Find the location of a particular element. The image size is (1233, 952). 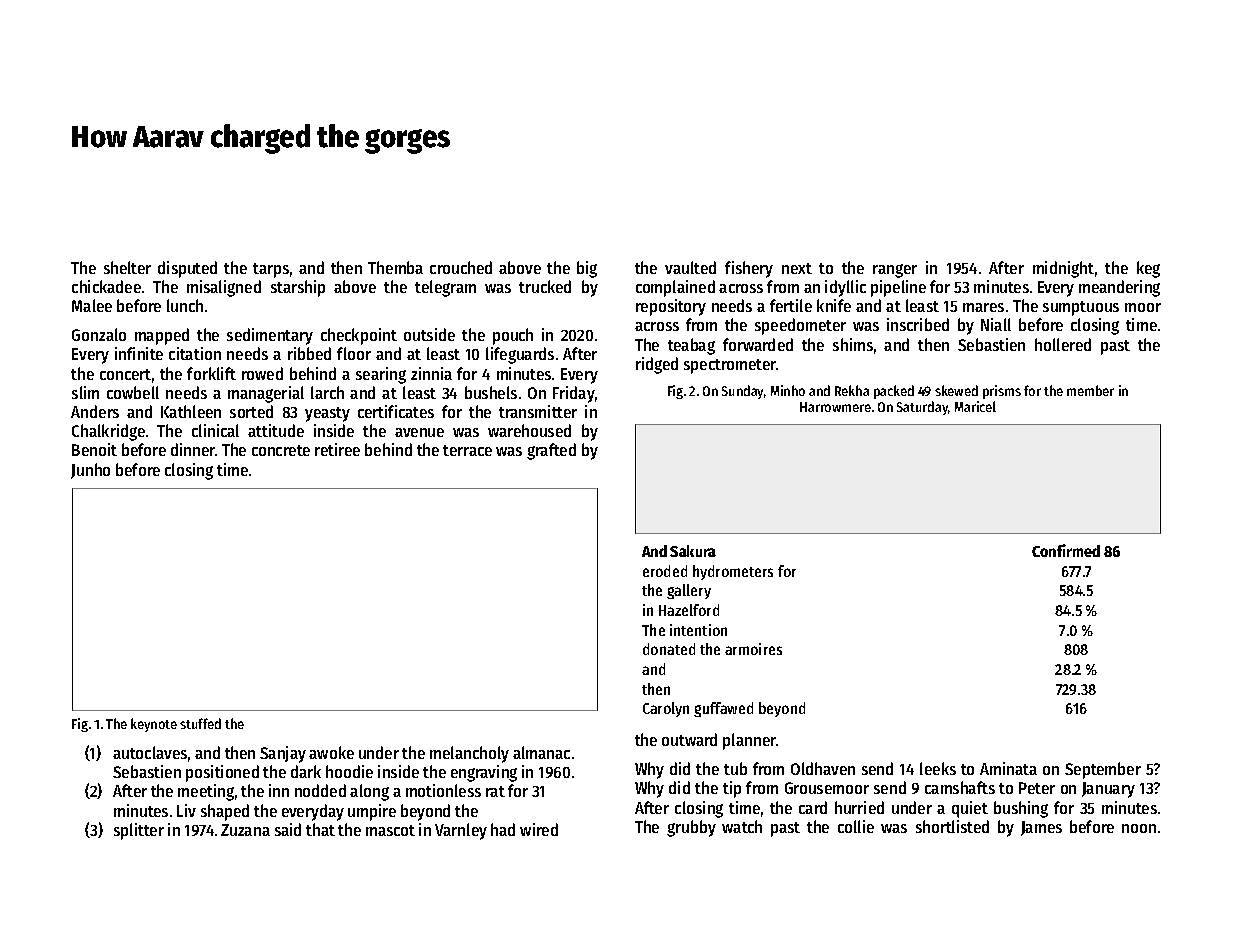

keg is located at coordinates (1148, 269).
